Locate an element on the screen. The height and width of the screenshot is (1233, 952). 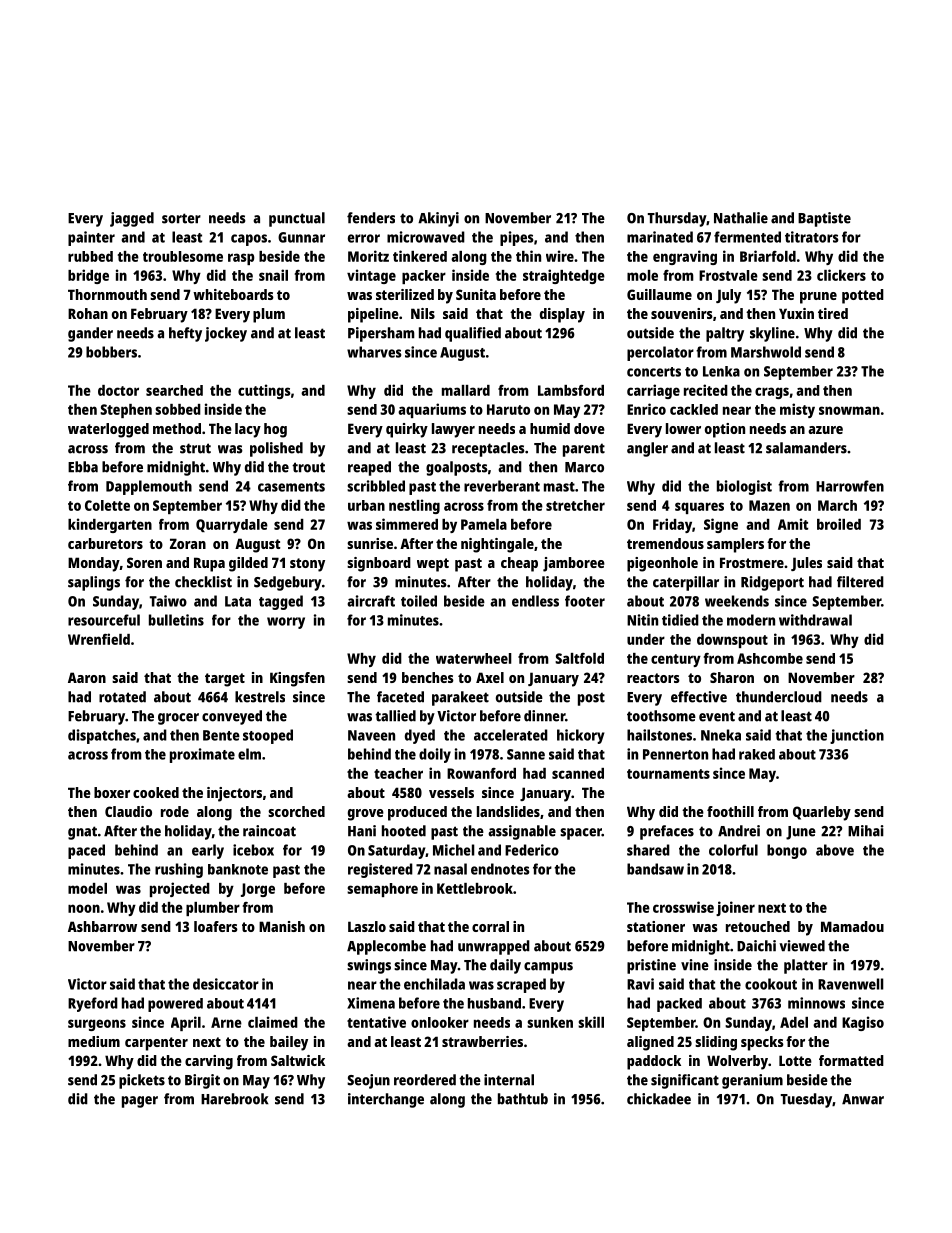
Ebba is located at coordinates (83, 467).
